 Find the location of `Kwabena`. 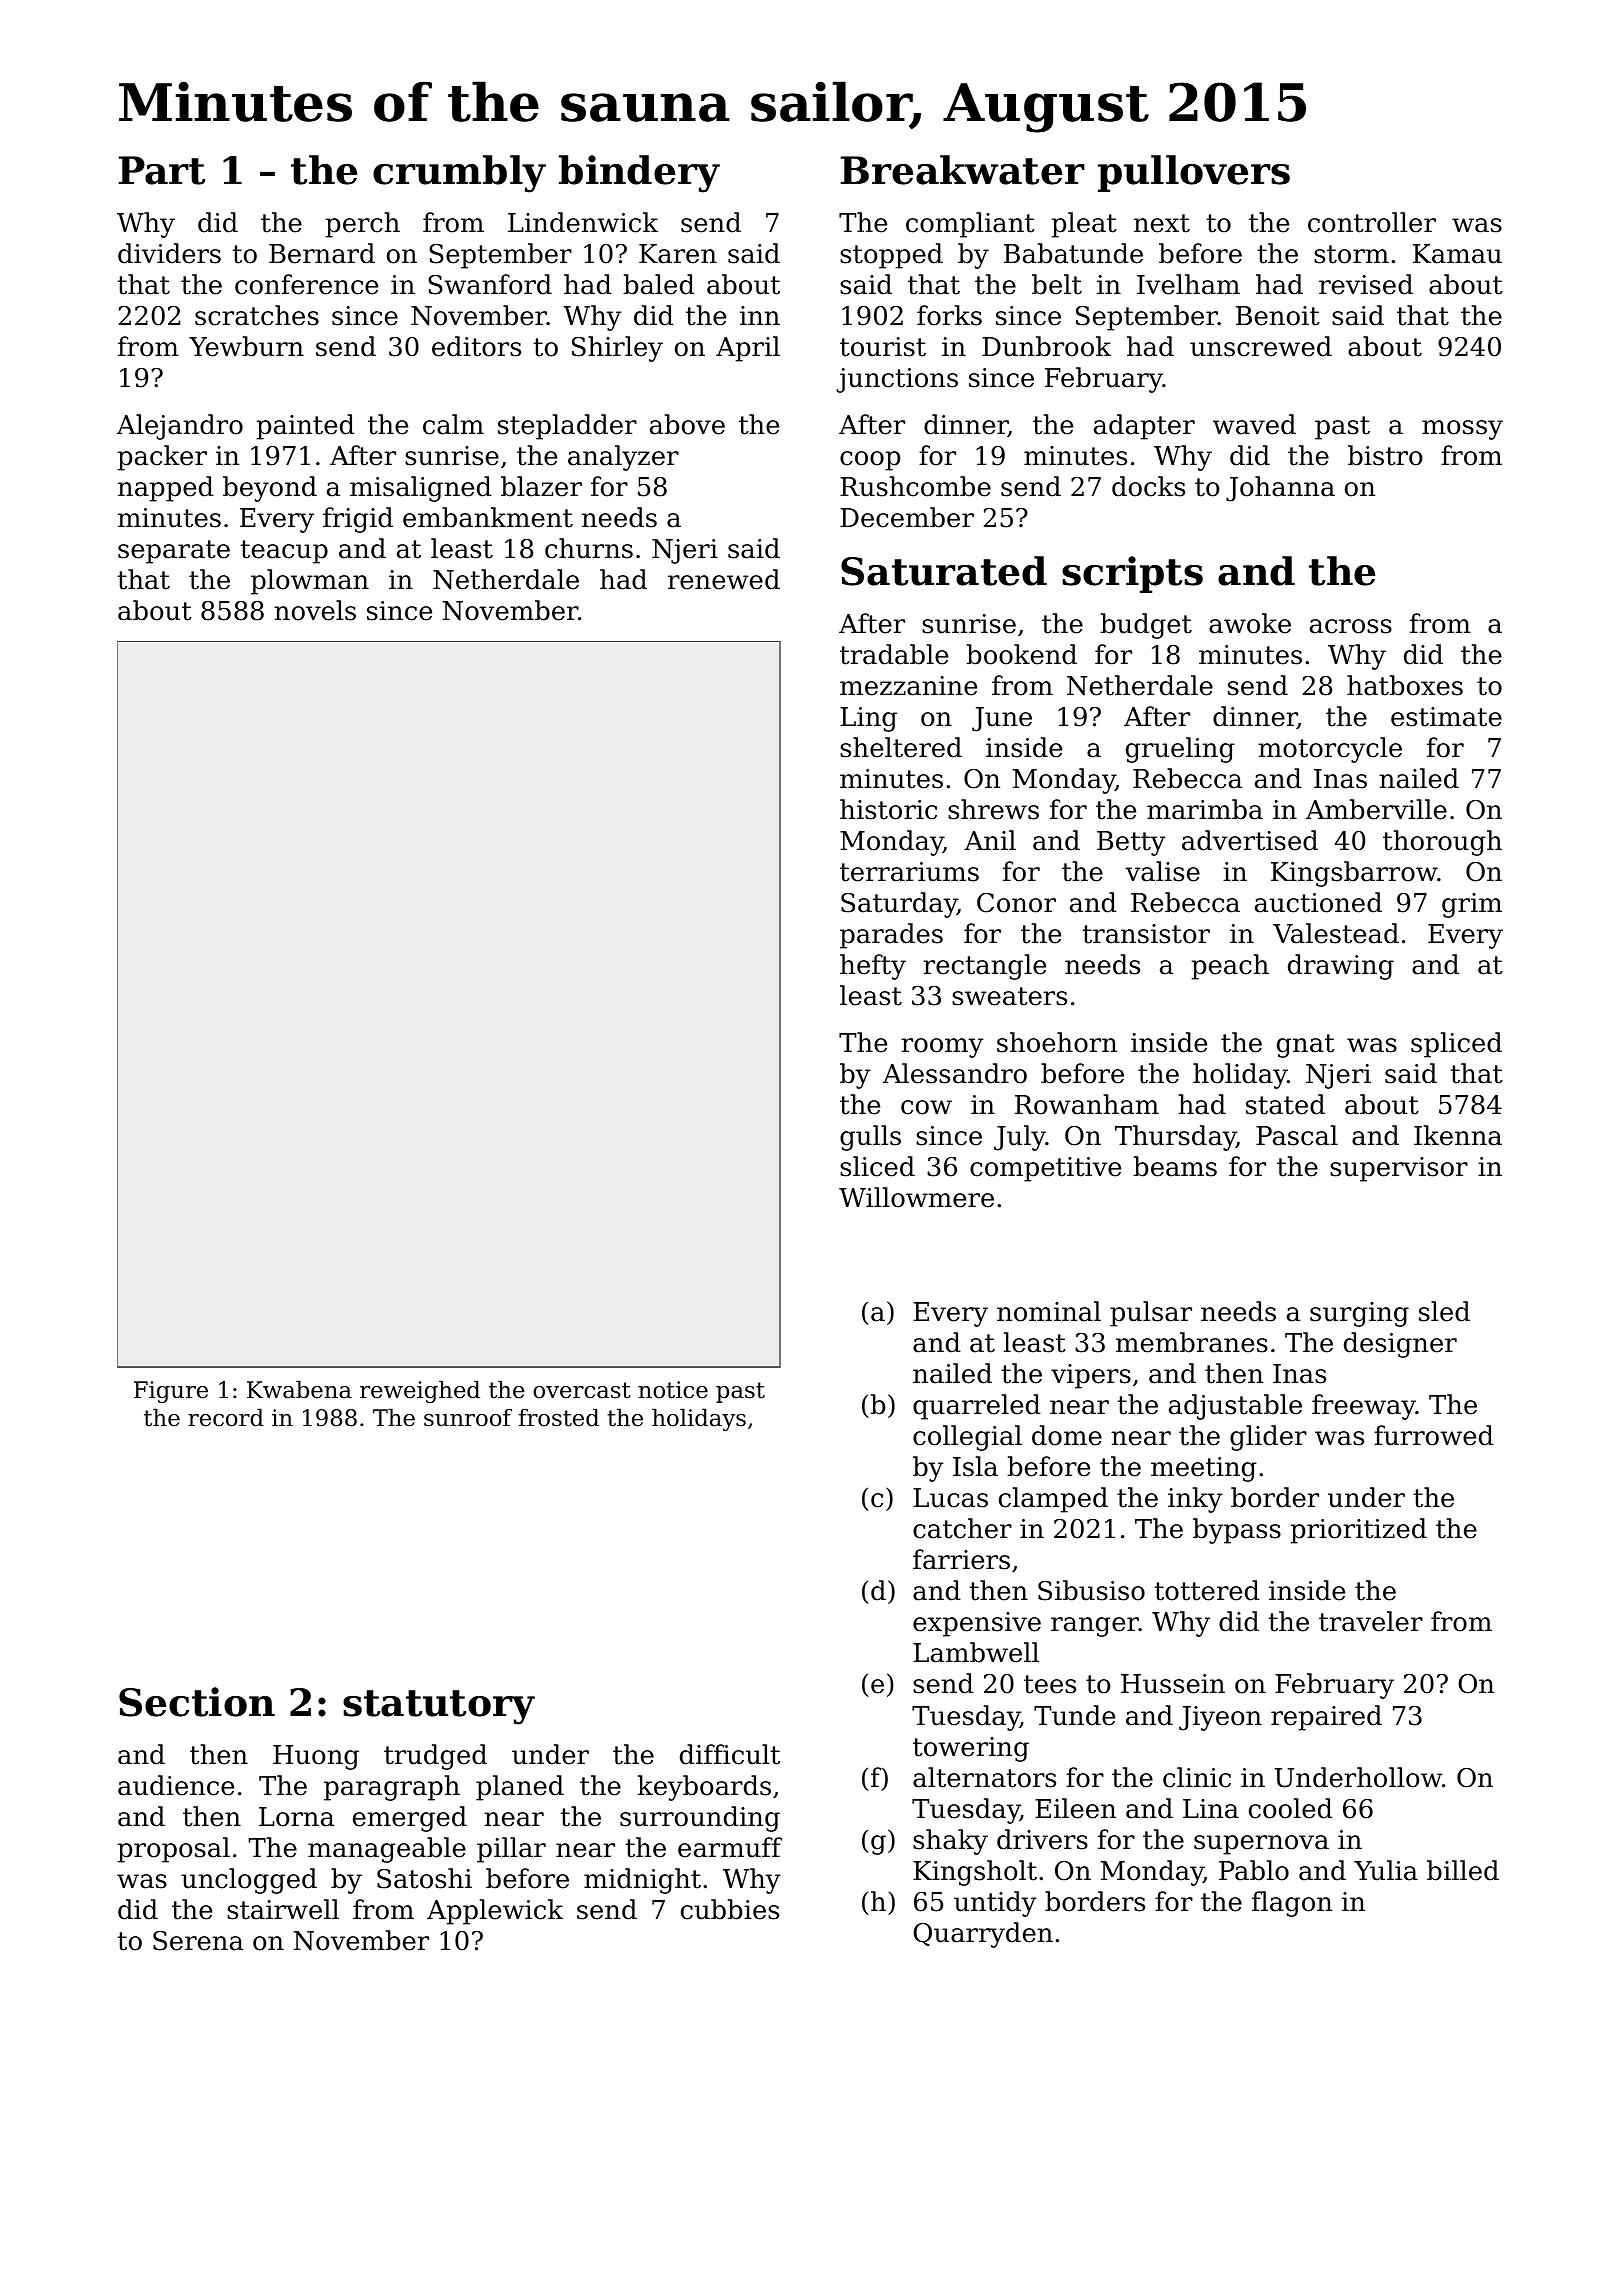

Kwabena is located at coordinates (299, 1389).
